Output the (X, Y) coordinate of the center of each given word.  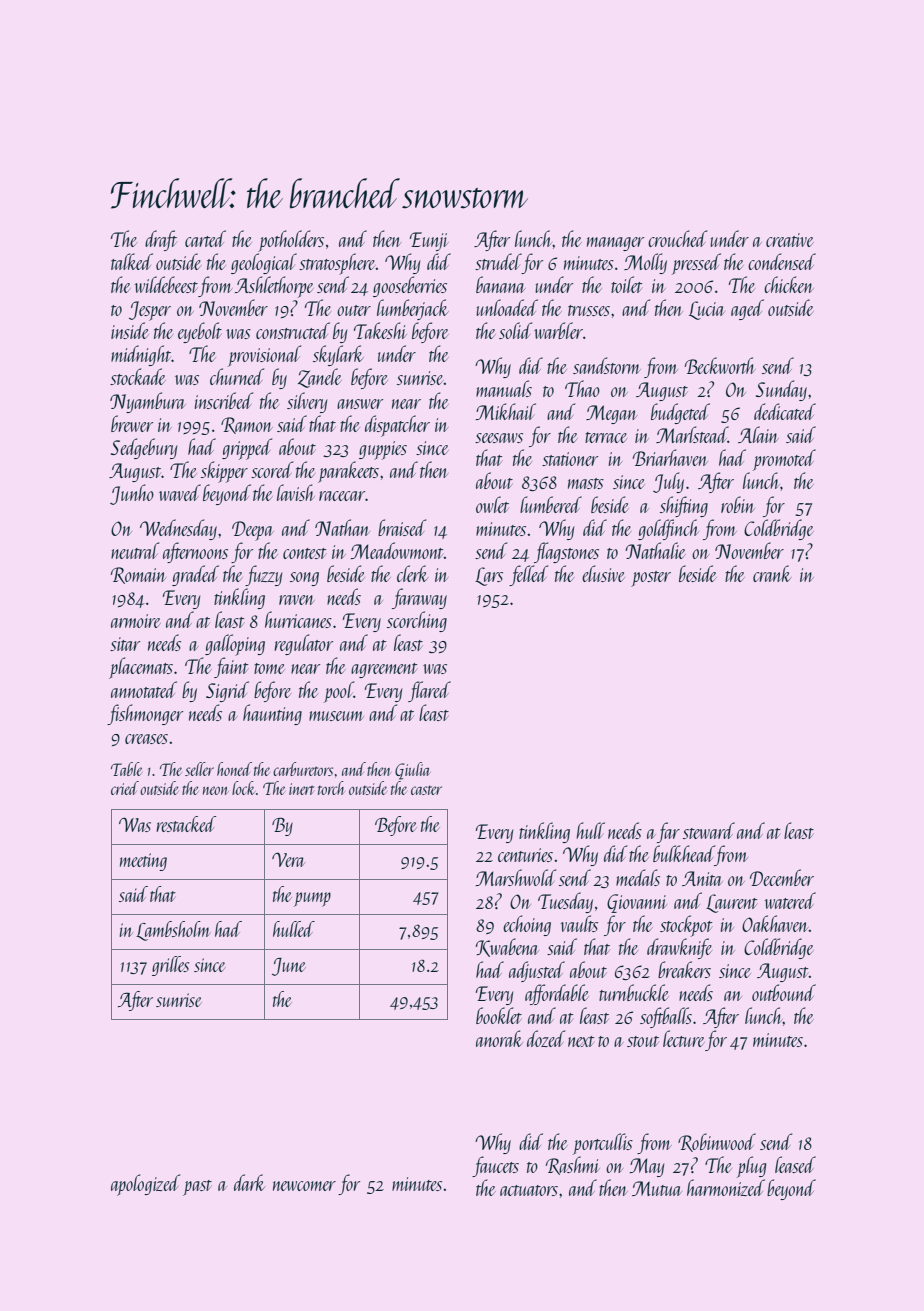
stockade (138, 376)
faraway (419, 598)
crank (772, 573)
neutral (135, 550)
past (197, 1188)
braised (402, 527)
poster (651, 579)
